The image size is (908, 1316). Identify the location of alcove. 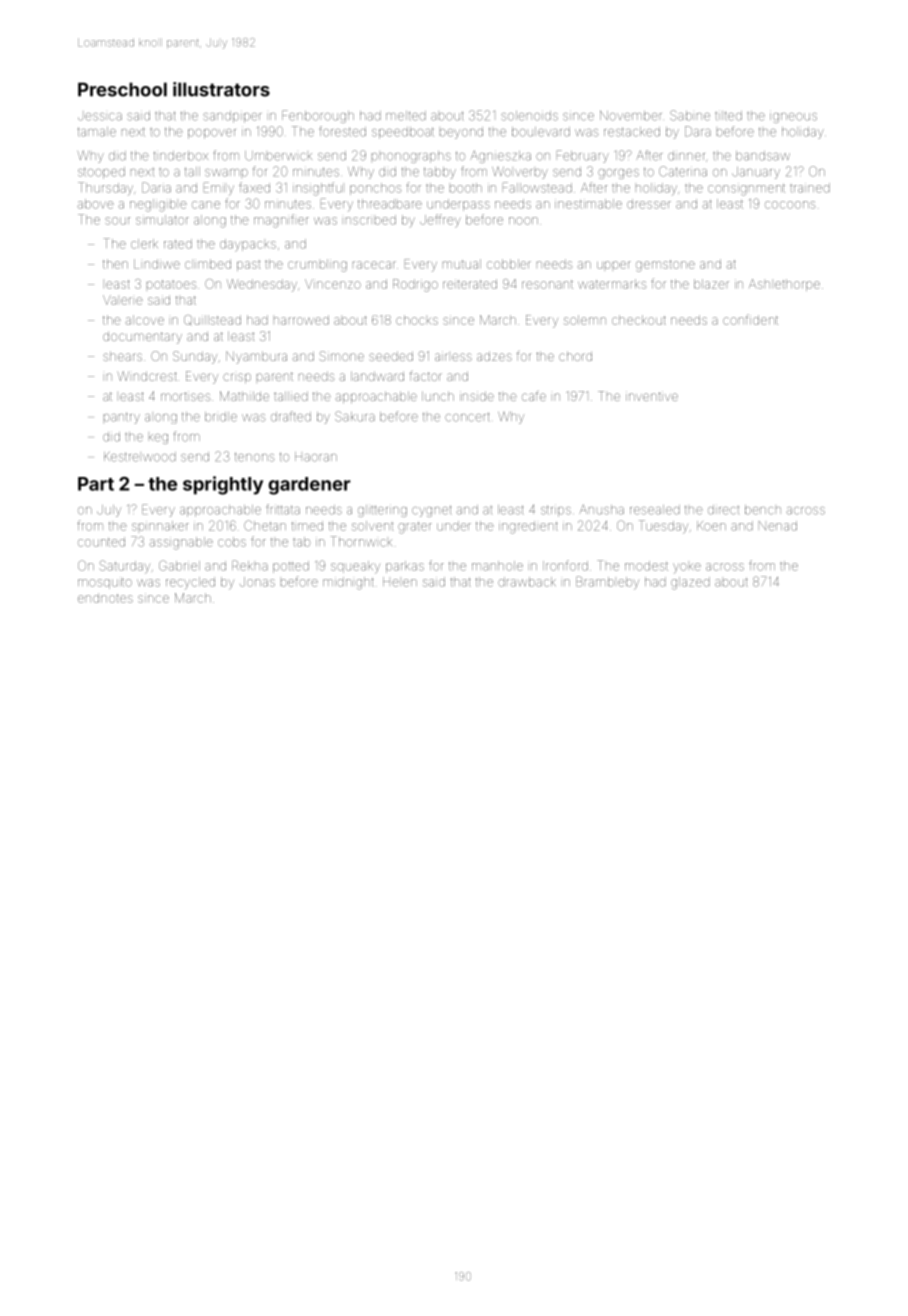
(145, 320).
